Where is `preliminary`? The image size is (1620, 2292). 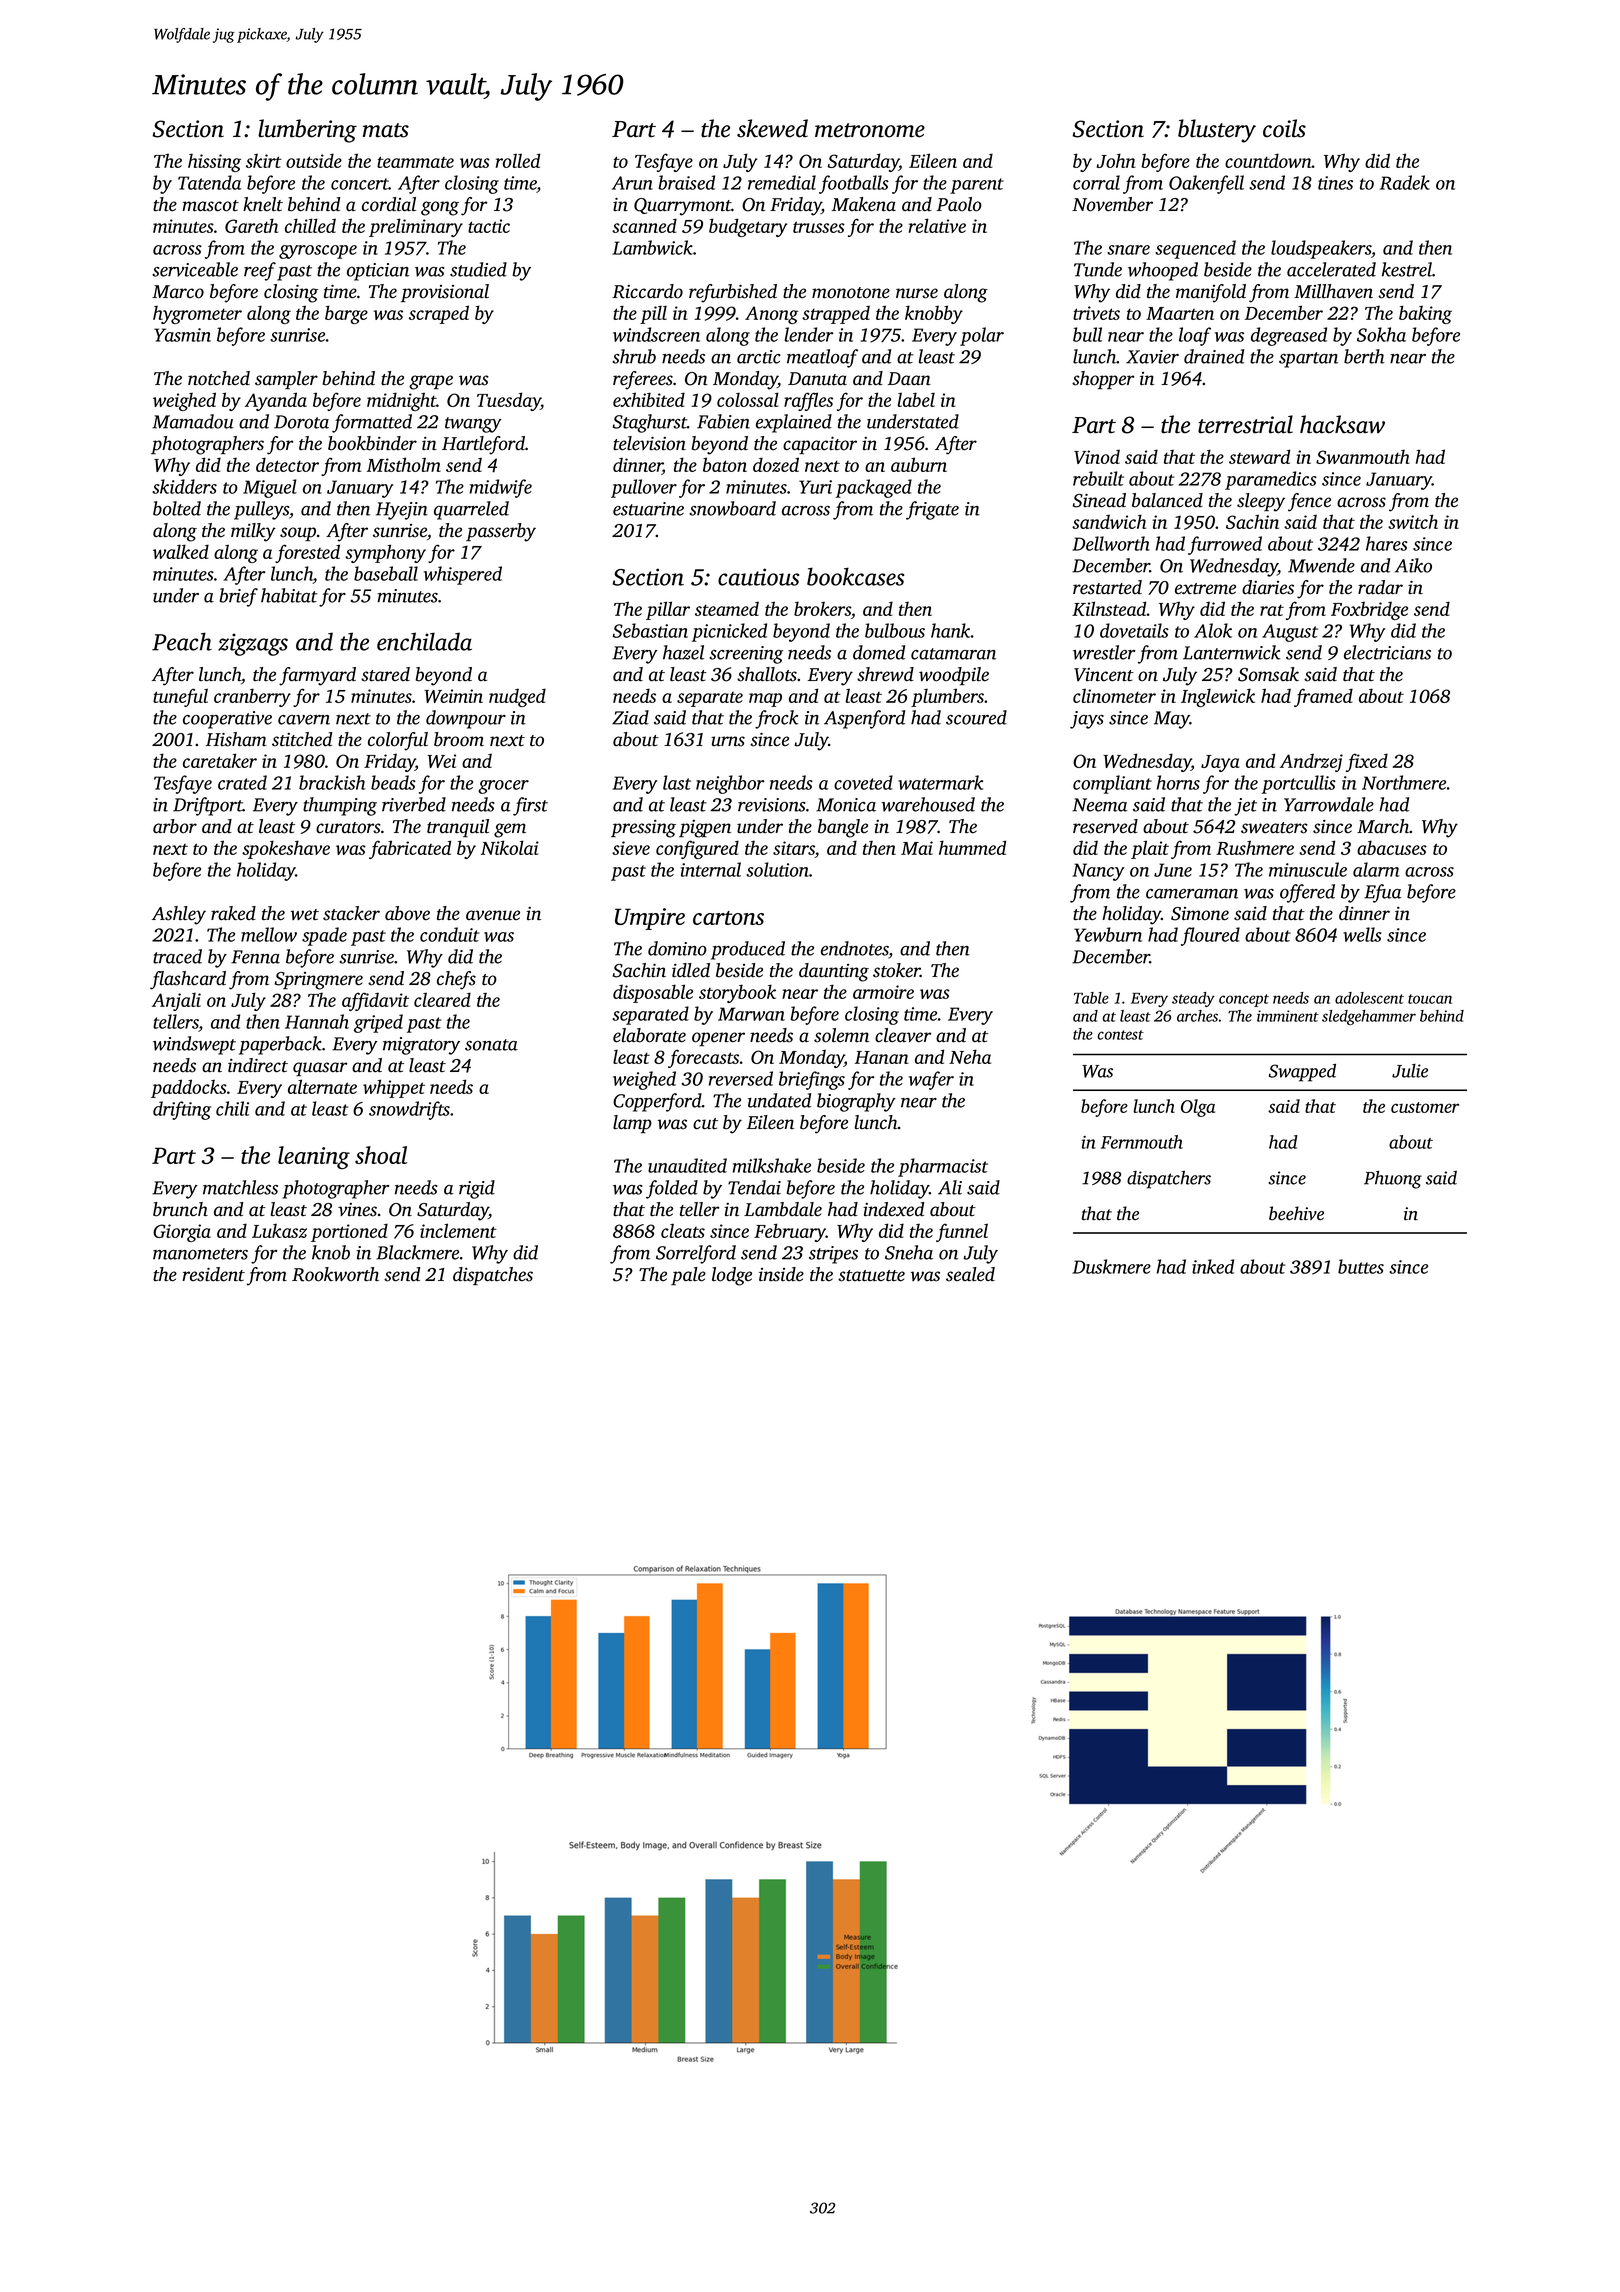
preliminary is located at coordinates (416, 227).
